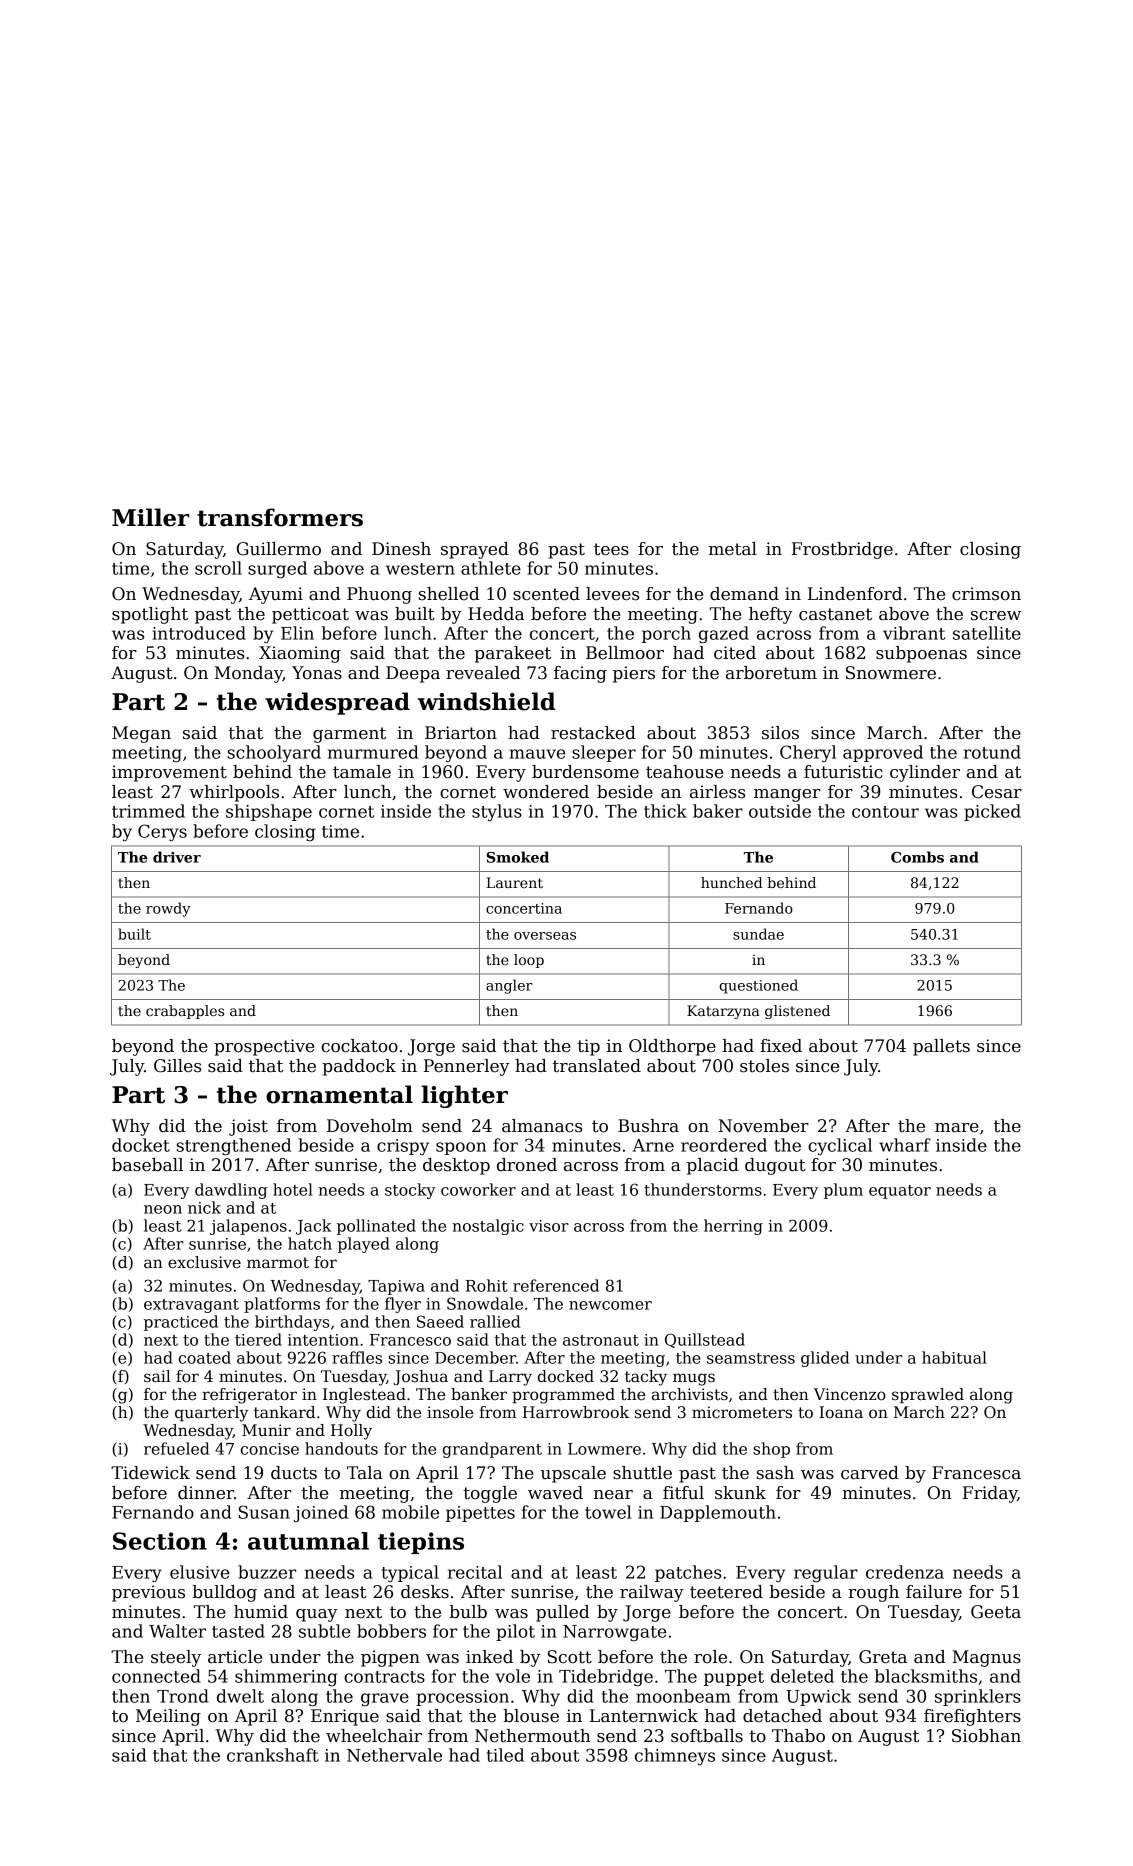 The height and width of the screenshot is (1866, 1133). I want to click on Miller, so click(151, 517).
